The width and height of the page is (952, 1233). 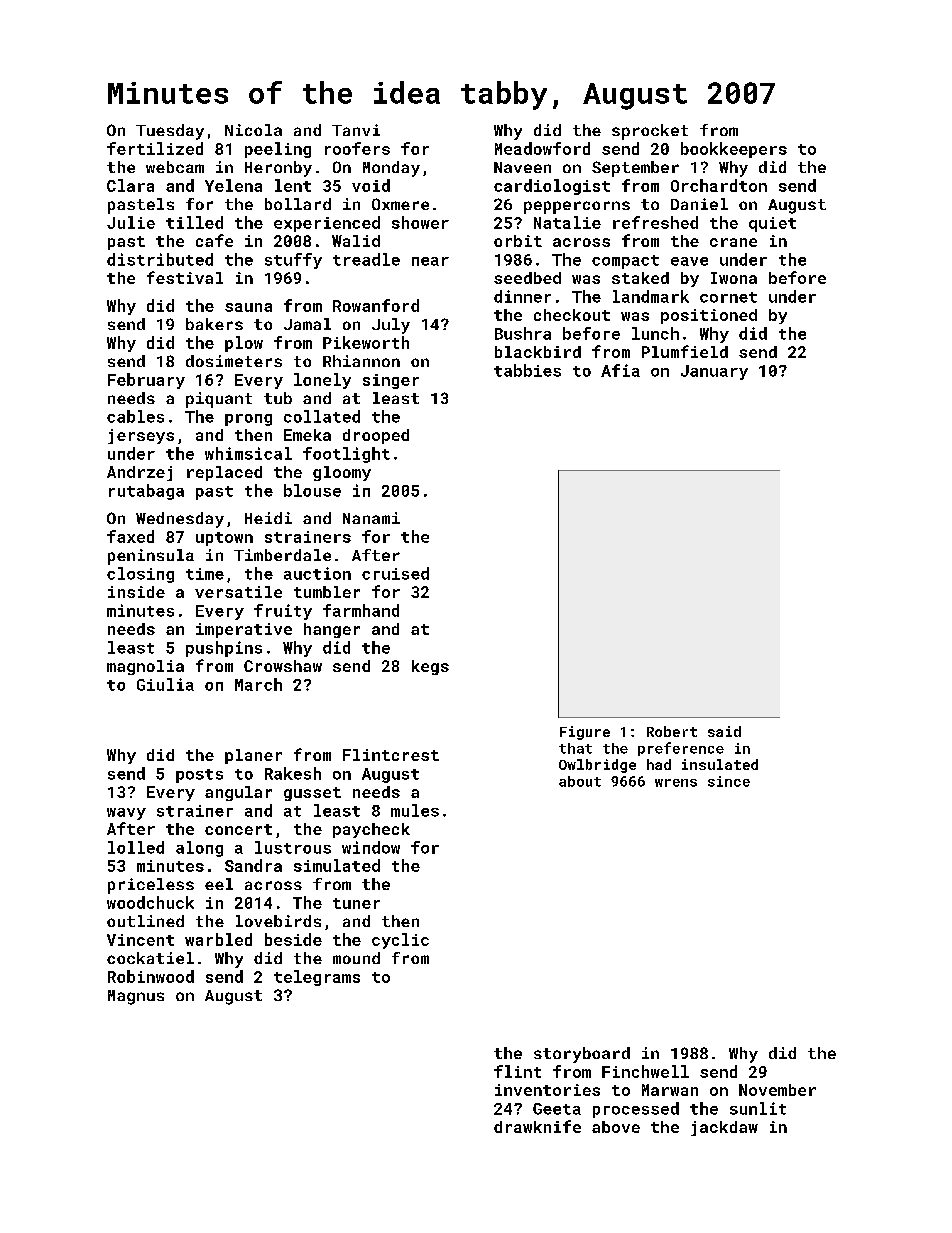 I want to click on Magnus, so click(x=136, y=997).
